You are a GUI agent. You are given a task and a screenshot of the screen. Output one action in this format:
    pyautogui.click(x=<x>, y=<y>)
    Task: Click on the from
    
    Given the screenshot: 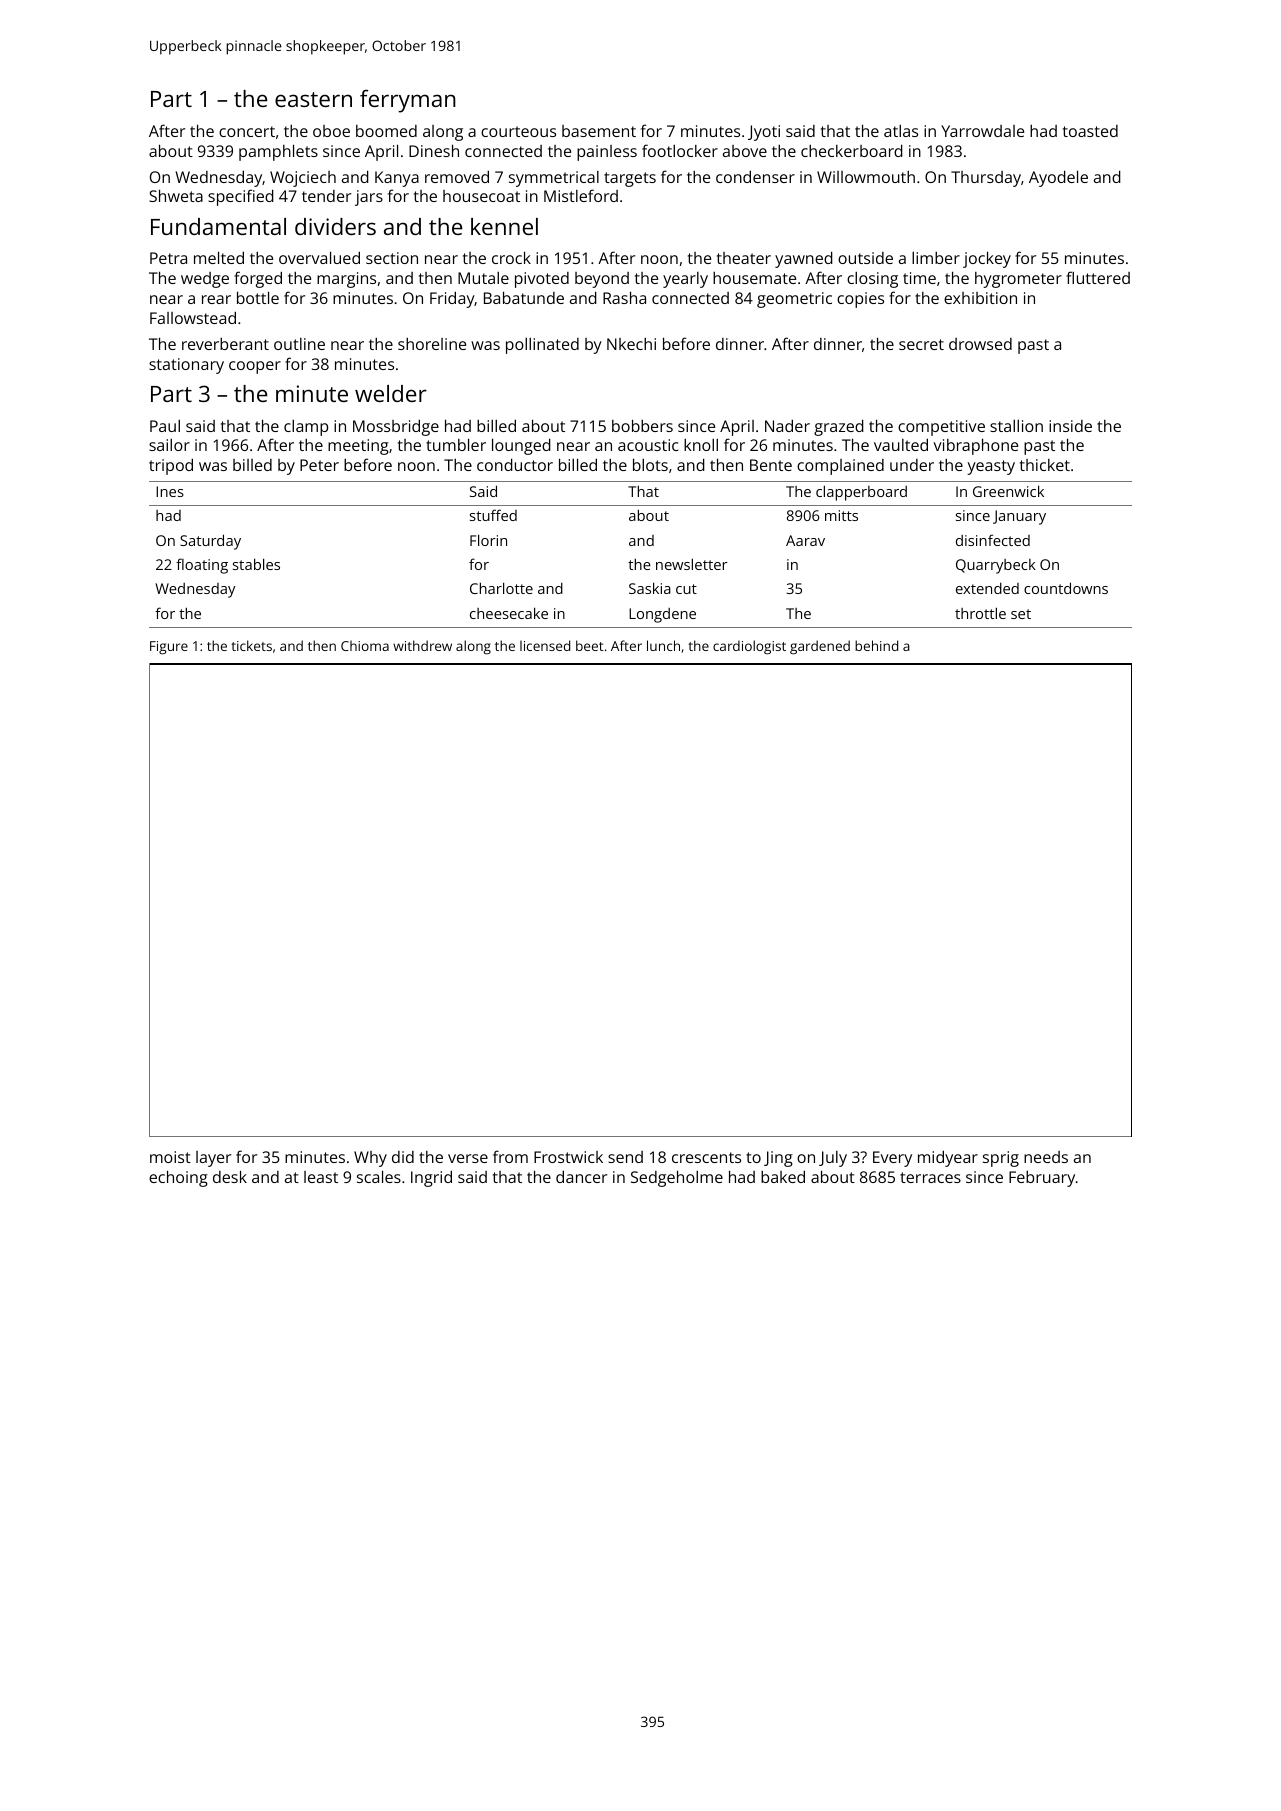 What is the action you would take?
    pyautogui.click(x=510, y=1156)
